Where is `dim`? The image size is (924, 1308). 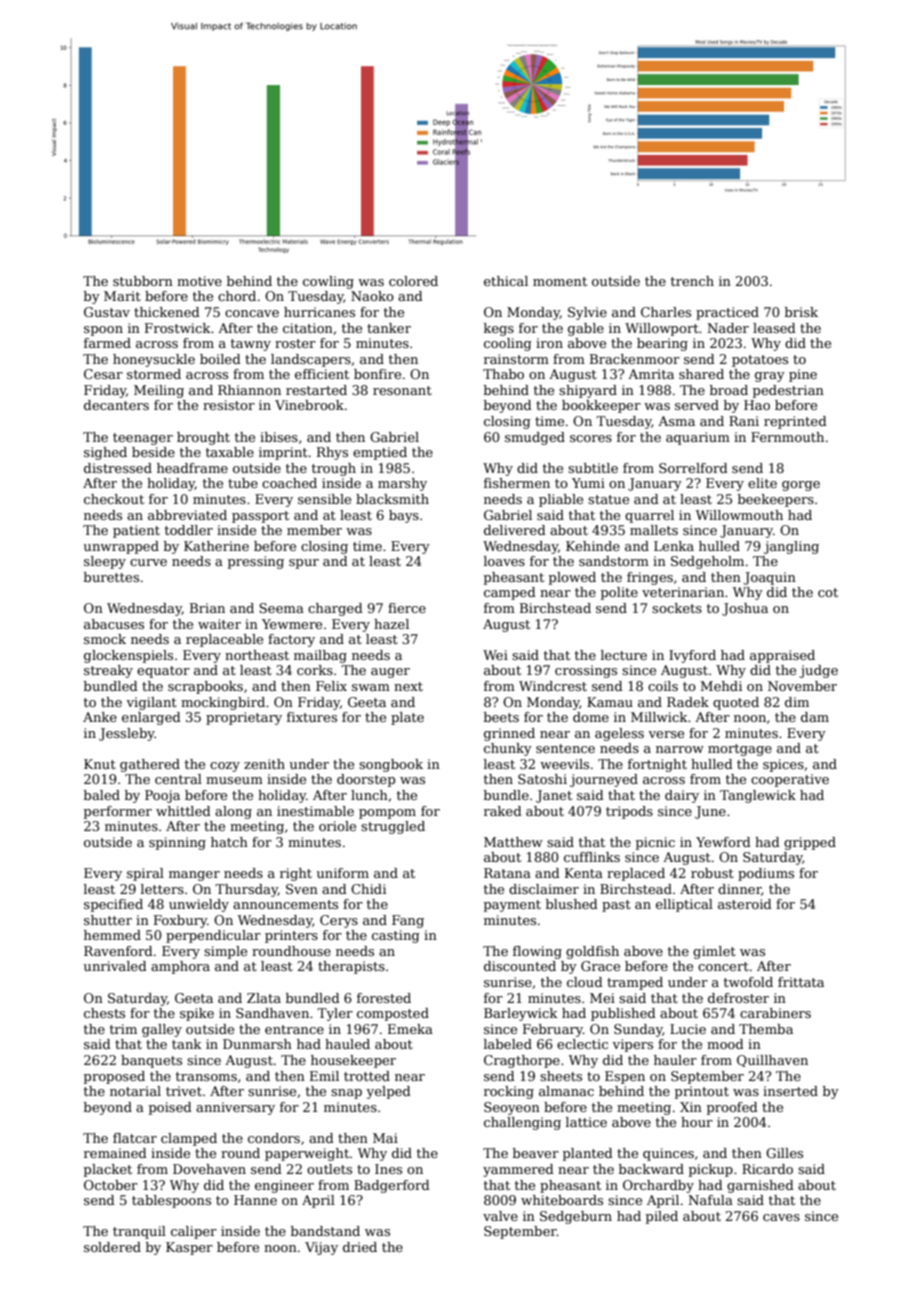 dim is located at coordinates (797, 702).
